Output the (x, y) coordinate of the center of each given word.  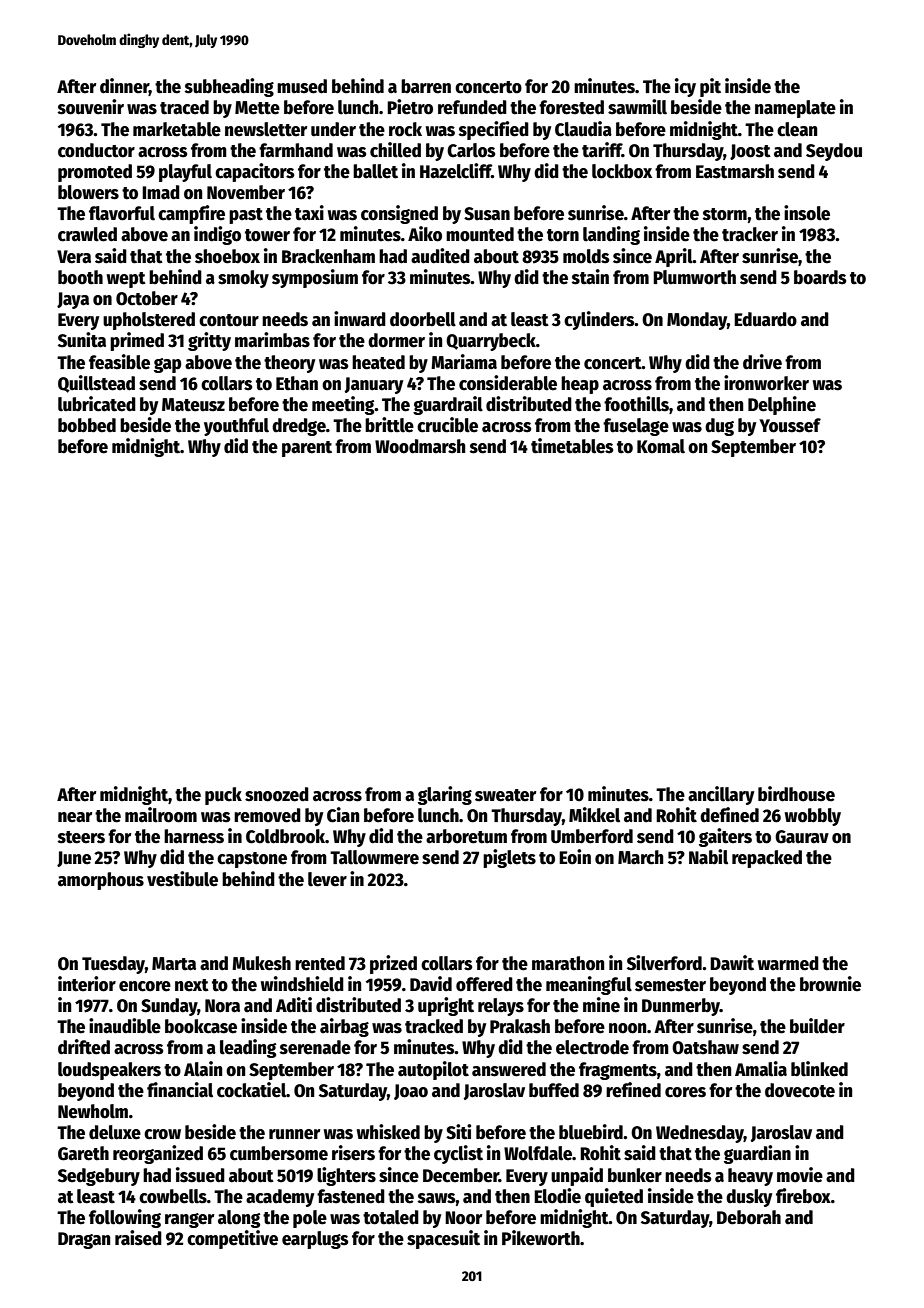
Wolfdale (538, 1153)
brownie (830, 984)
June (74, 859)
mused (302, 86)
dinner (124, 87)
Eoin (575, 857)
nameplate (795, 109)
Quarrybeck (491, 342)
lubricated (97, 404)
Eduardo (765, 319)
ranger (189, 1220)
